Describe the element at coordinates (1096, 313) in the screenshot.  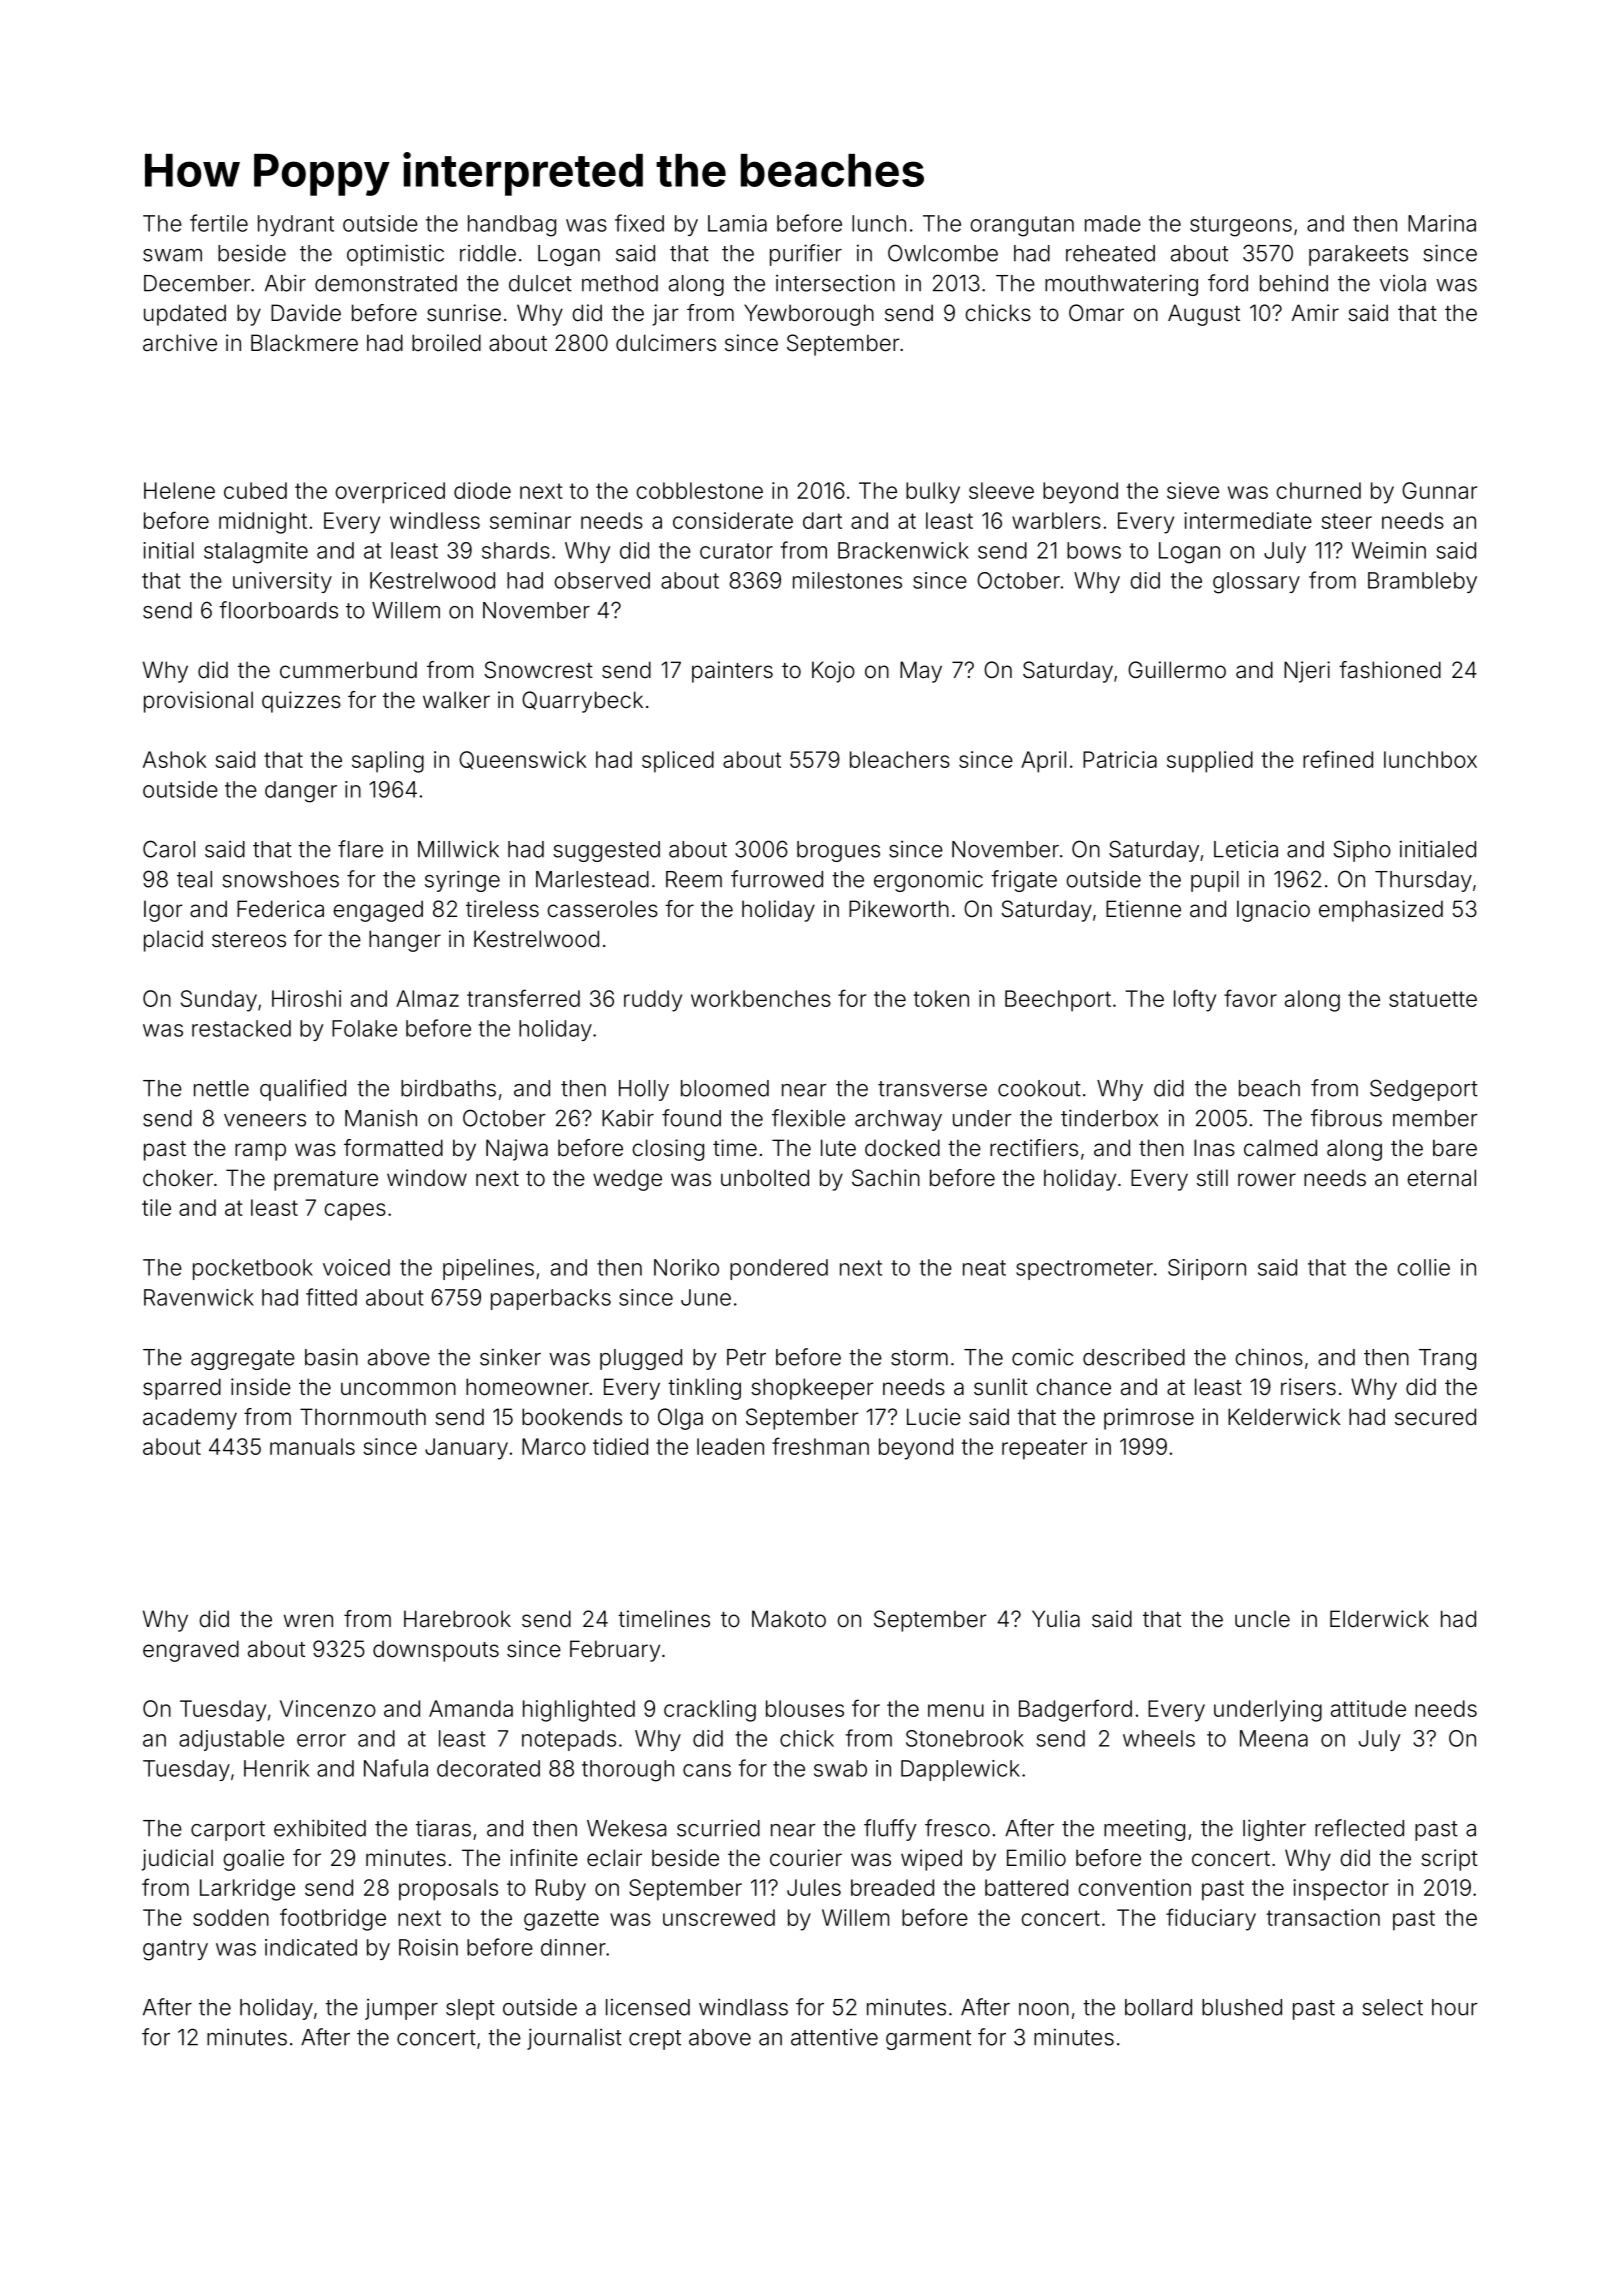
I see `Omar` at that location.
